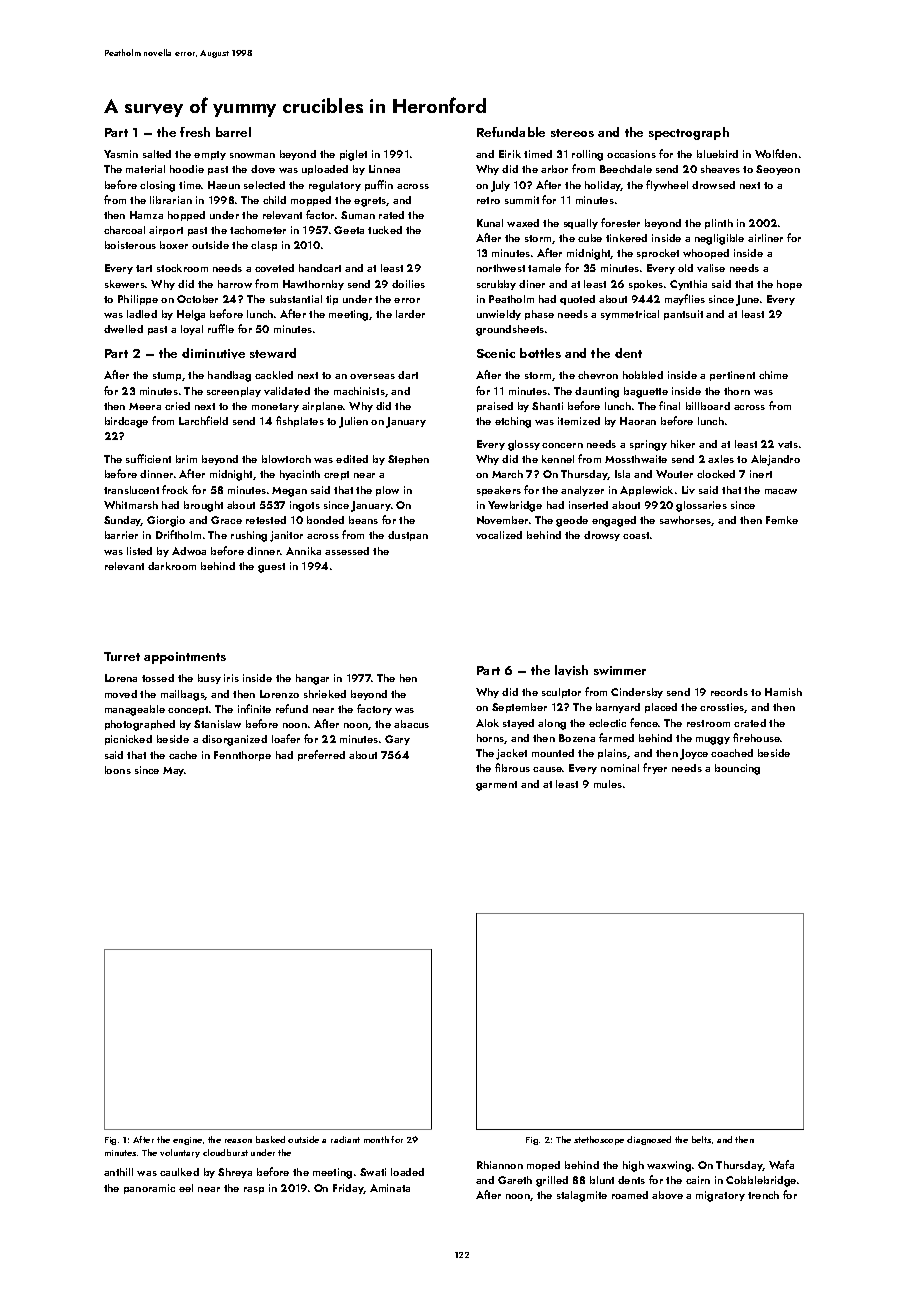 The width and height of the image is (908, 1316). Describe the element at coordinates (496, 786) in the image. I see `garment` at that location.
